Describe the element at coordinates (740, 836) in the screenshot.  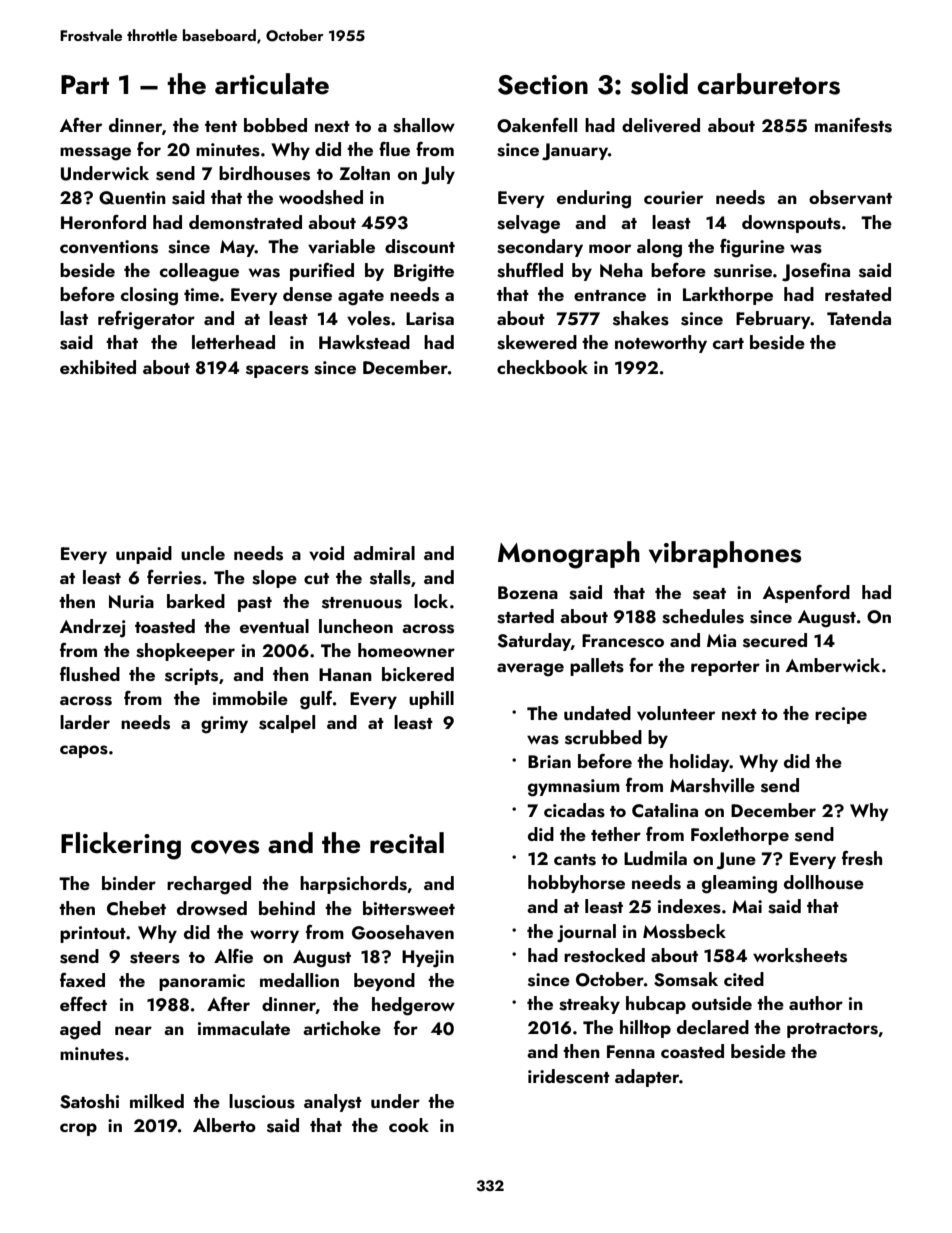
I see `Foxlethorpe` at that location.
